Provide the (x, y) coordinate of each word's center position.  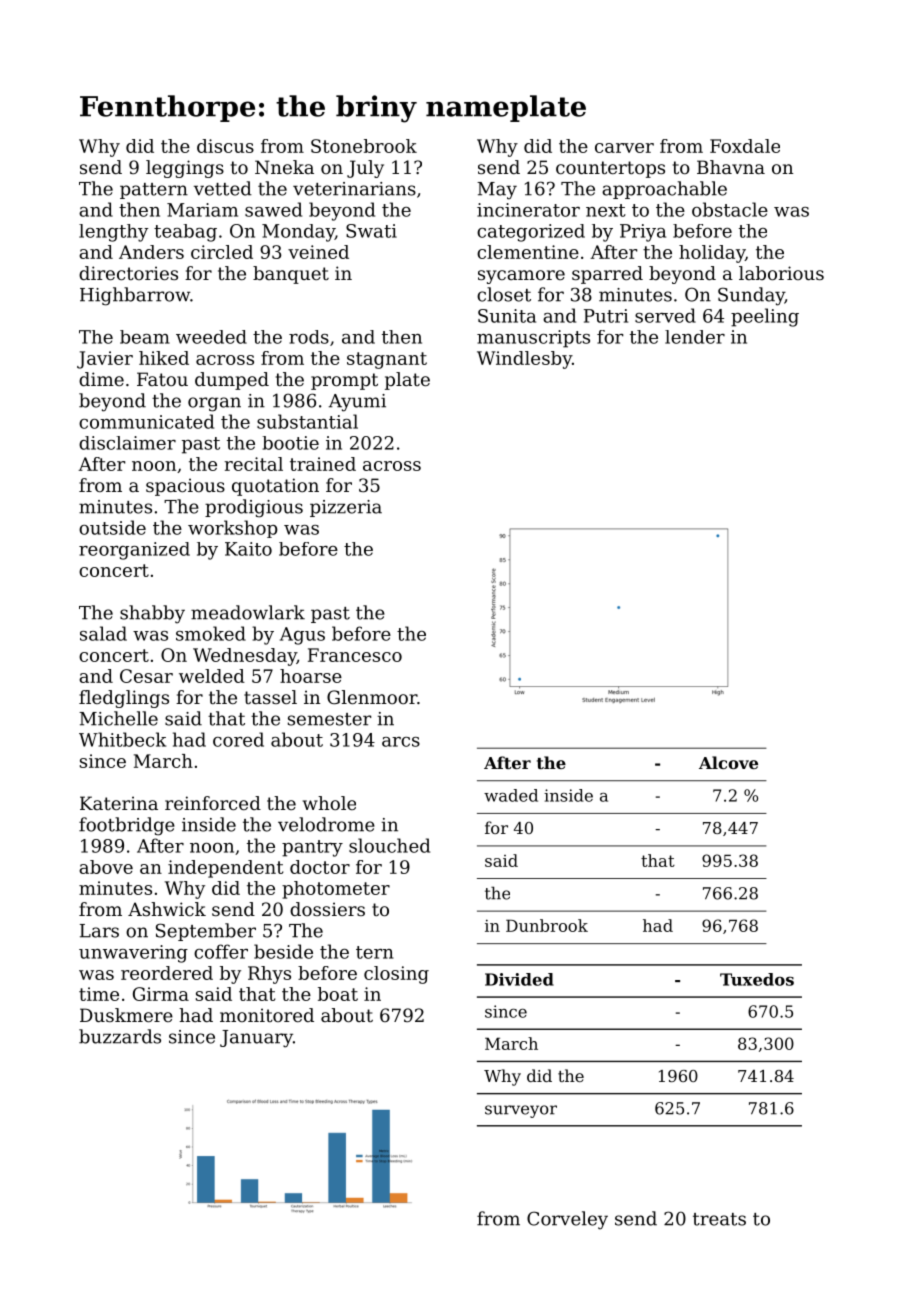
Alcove (728, 762)
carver (624, 148)
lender (695, 337)
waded (511, 795)
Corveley (567, 1220)
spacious (185, 487)
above (106, 867)
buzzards (120, 1036)
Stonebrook (364, 146)
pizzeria (346, 508)
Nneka (284, 167)
